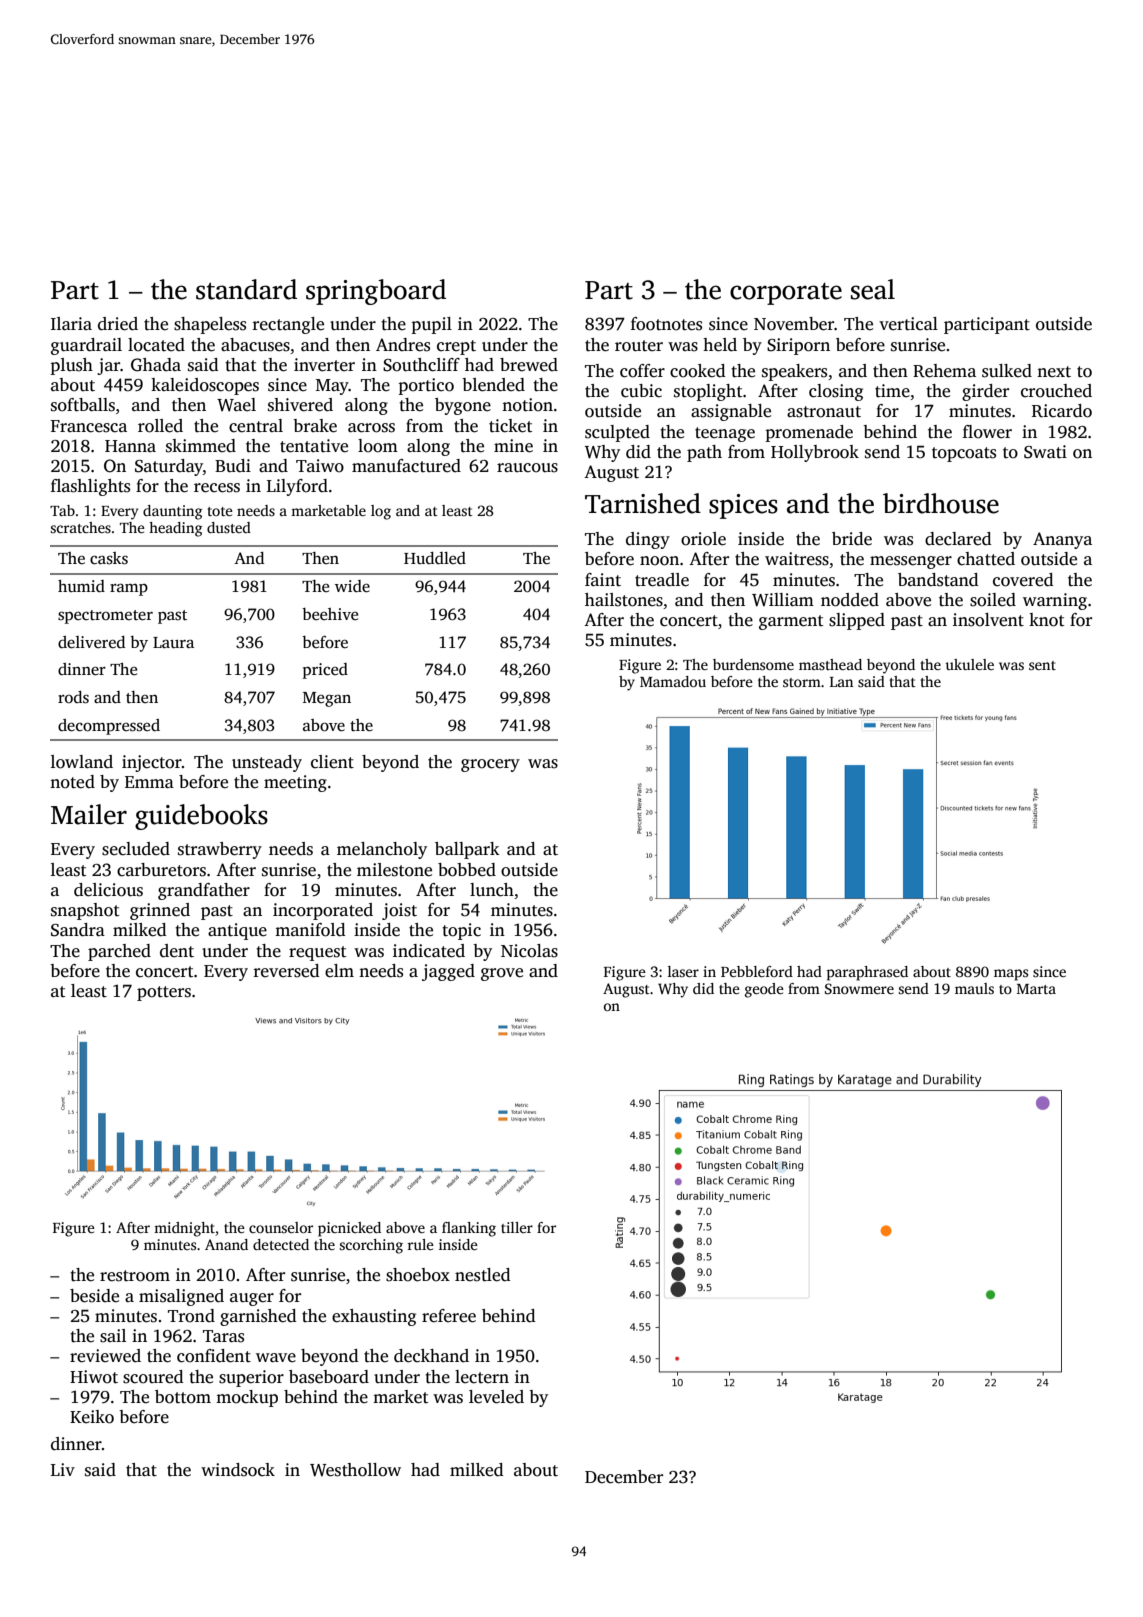 This page has height=1617, width=1143. Describe the element at coordinates (617, 433) in the page. I see `sculpted` at that location.
